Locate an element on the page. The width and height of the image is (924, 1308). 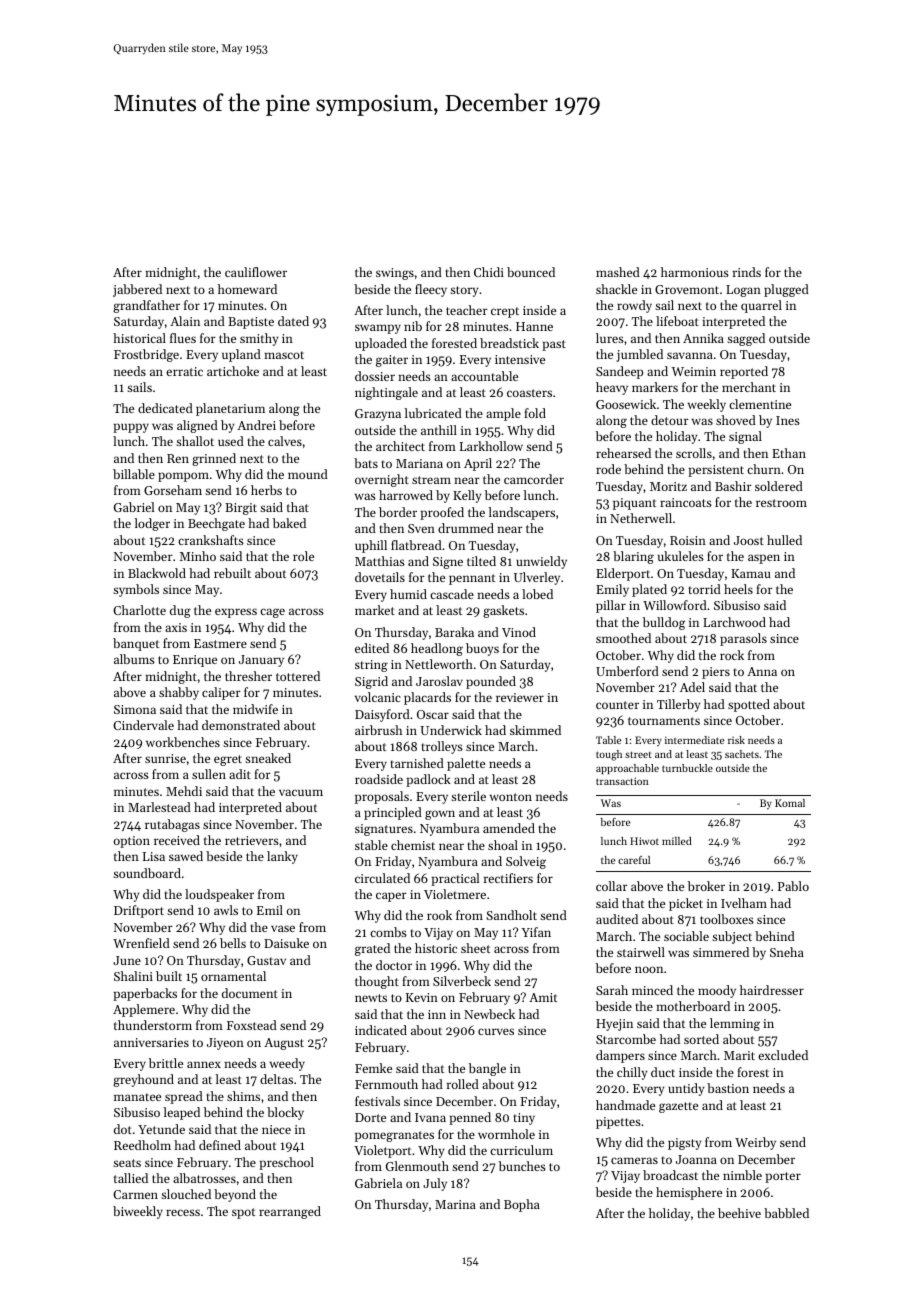
approachable is located at coordinates (627, 769).
